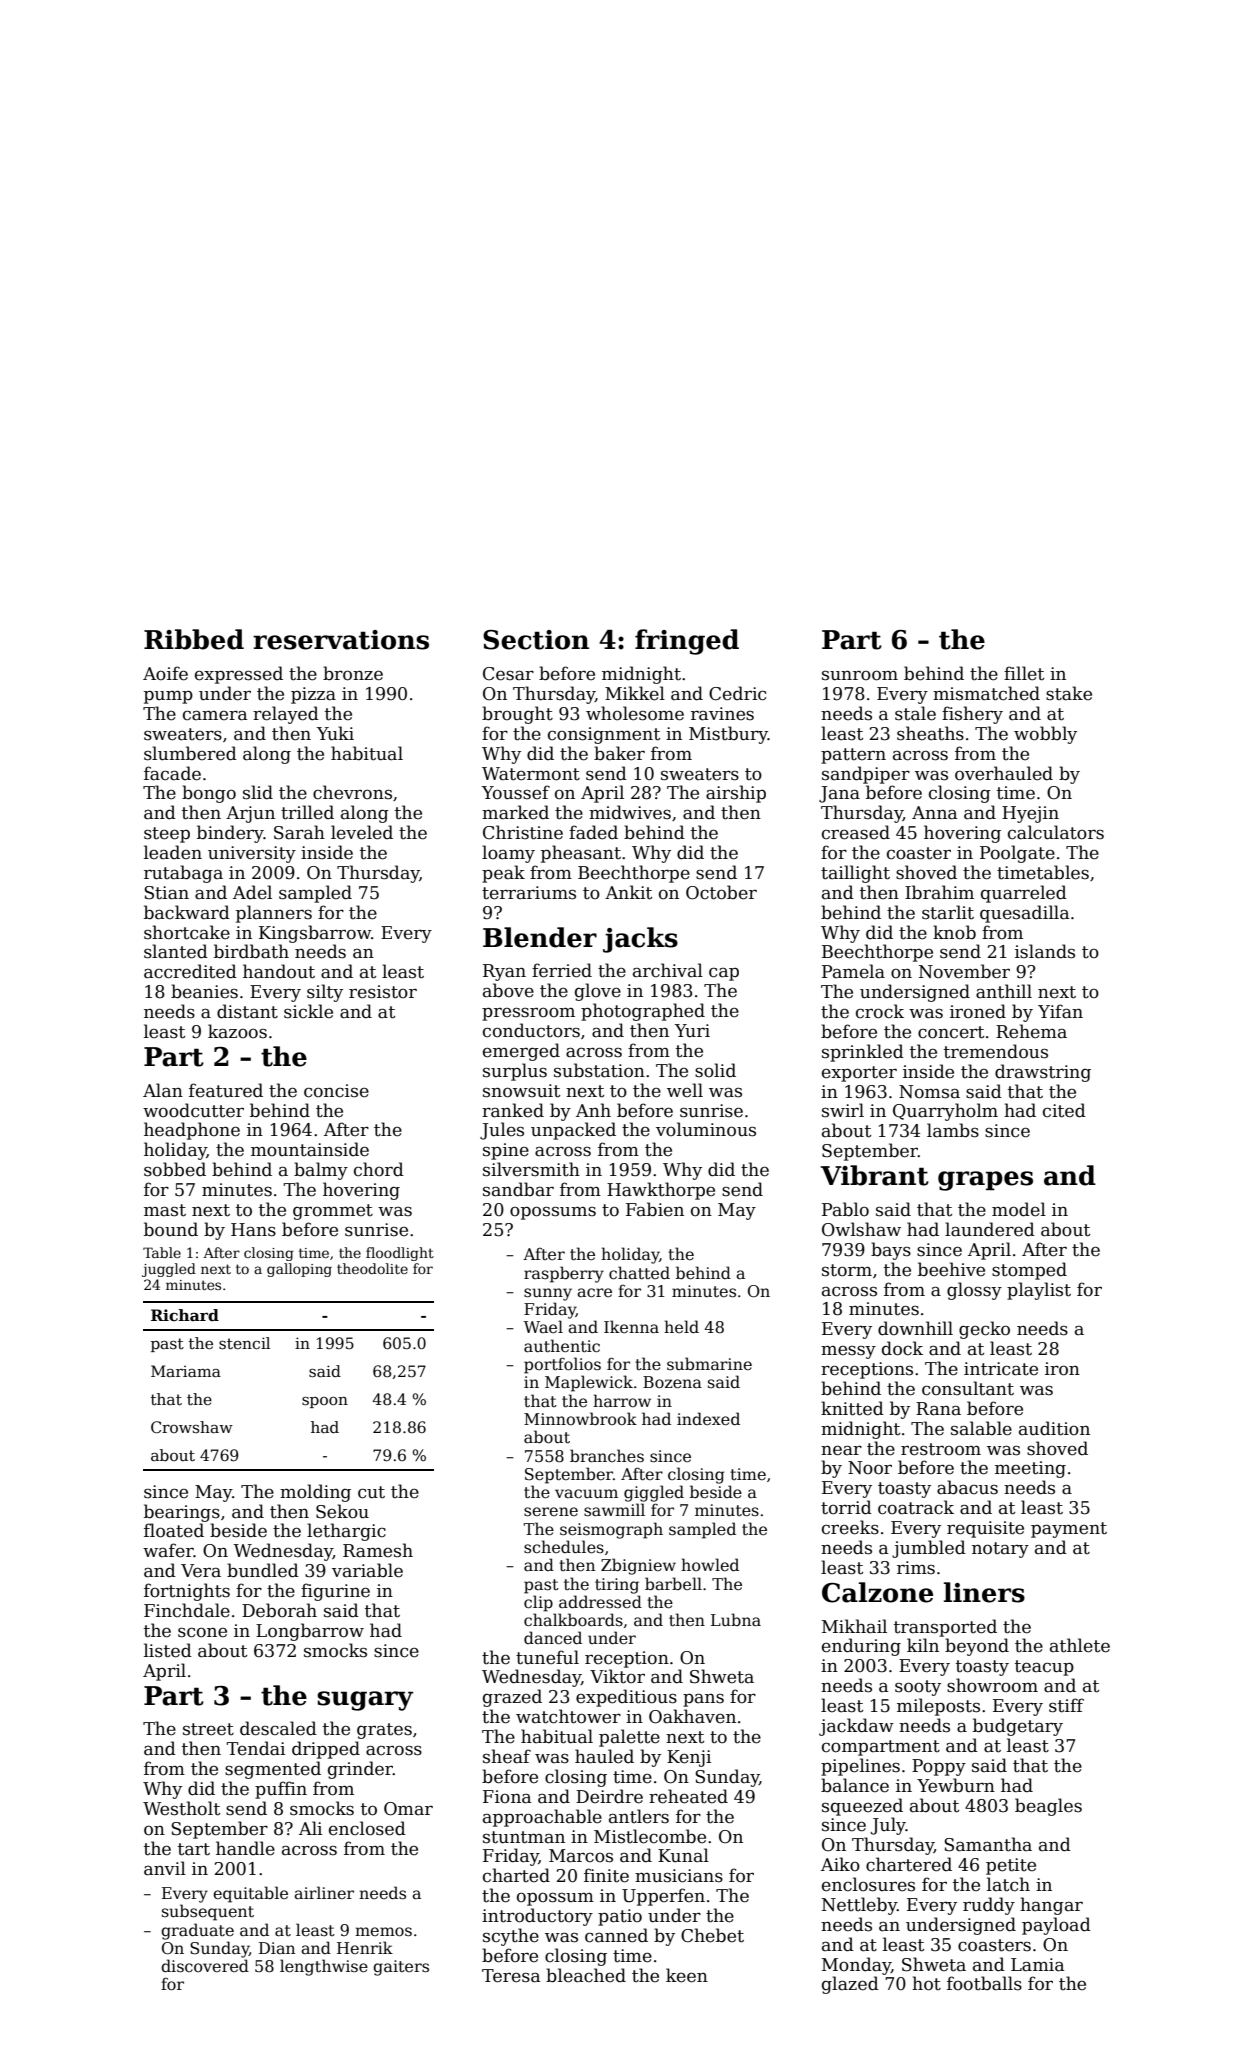  I want to click on Teresa, so click(511, 1976).
